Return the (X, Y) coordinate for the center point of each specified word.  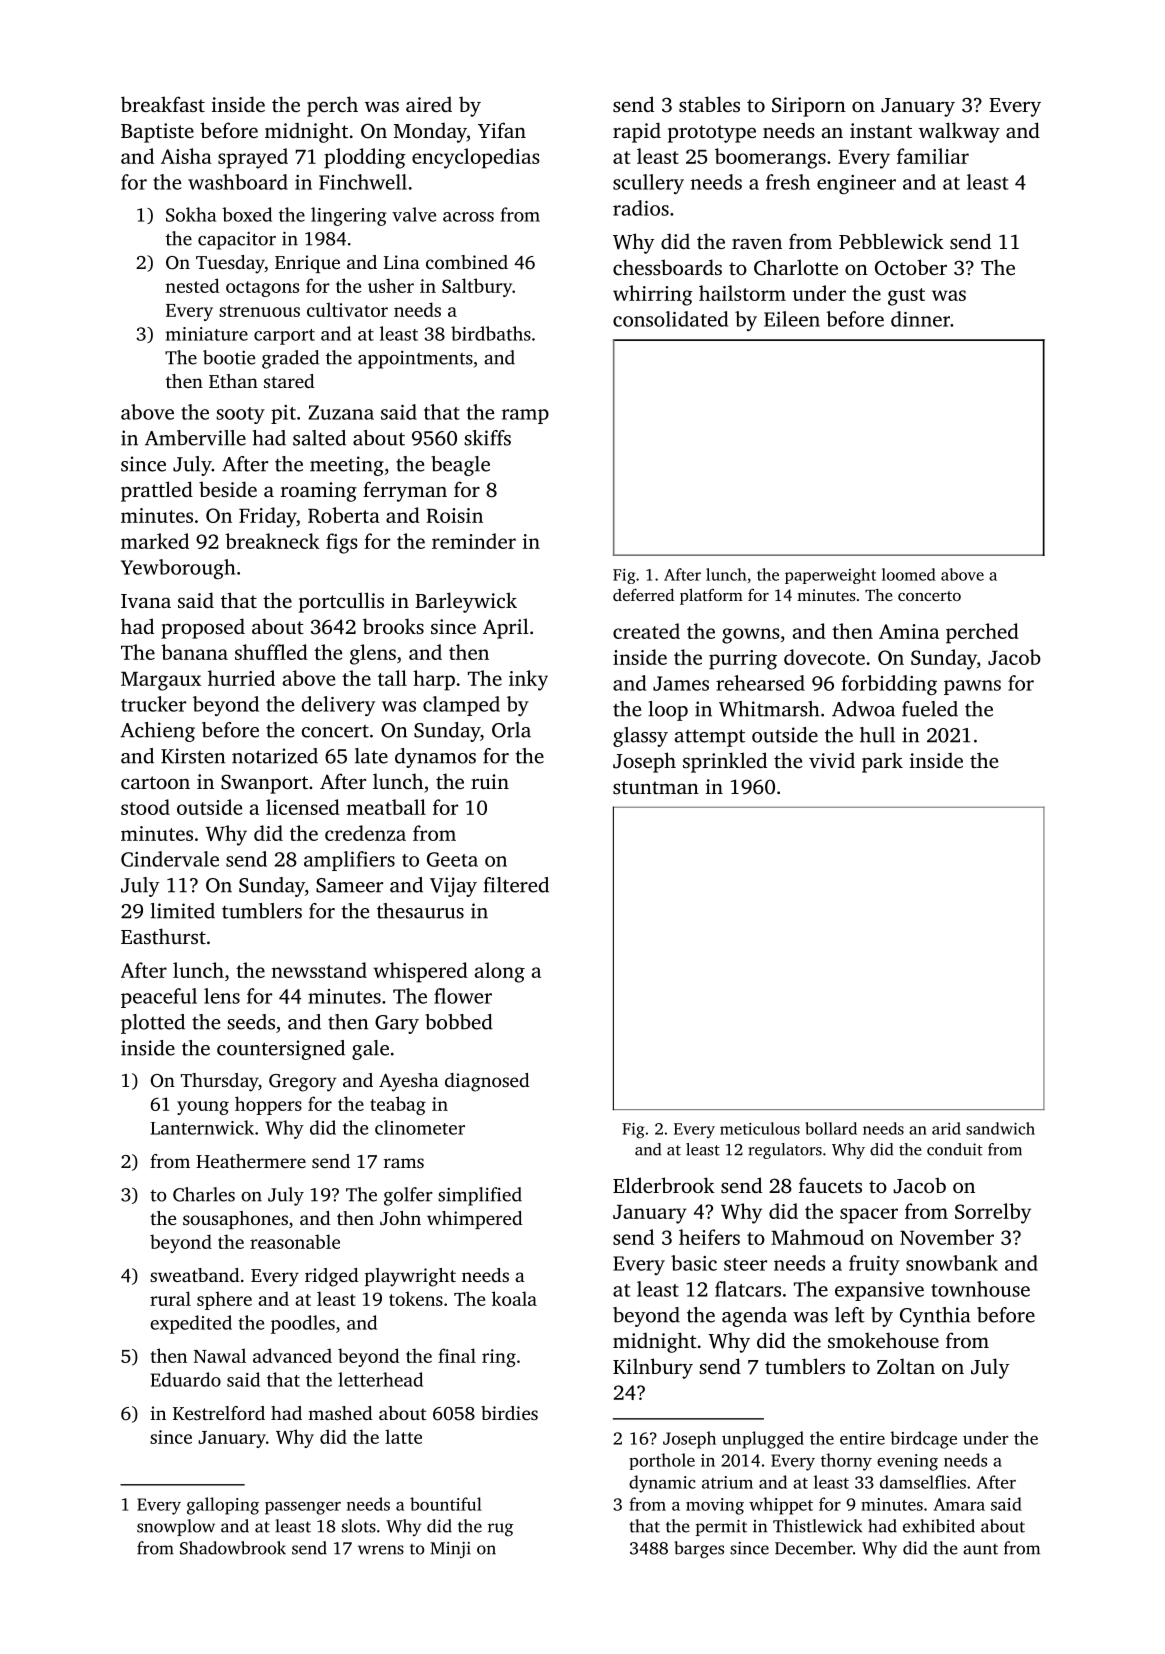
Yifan (502, 130)
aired (429, 104)
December (814, 1548)
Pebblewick (891, 241)
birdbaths (491, 333)
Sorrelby (993, 1213)
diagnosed (487, 1082)
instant (881, 130)
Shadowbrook (233, 1548)
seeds (251, 1022)
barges (699, 1550)
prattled (157, 491)
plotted (153, 1024)
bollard (831, 1128)
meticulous (760, 1128)
